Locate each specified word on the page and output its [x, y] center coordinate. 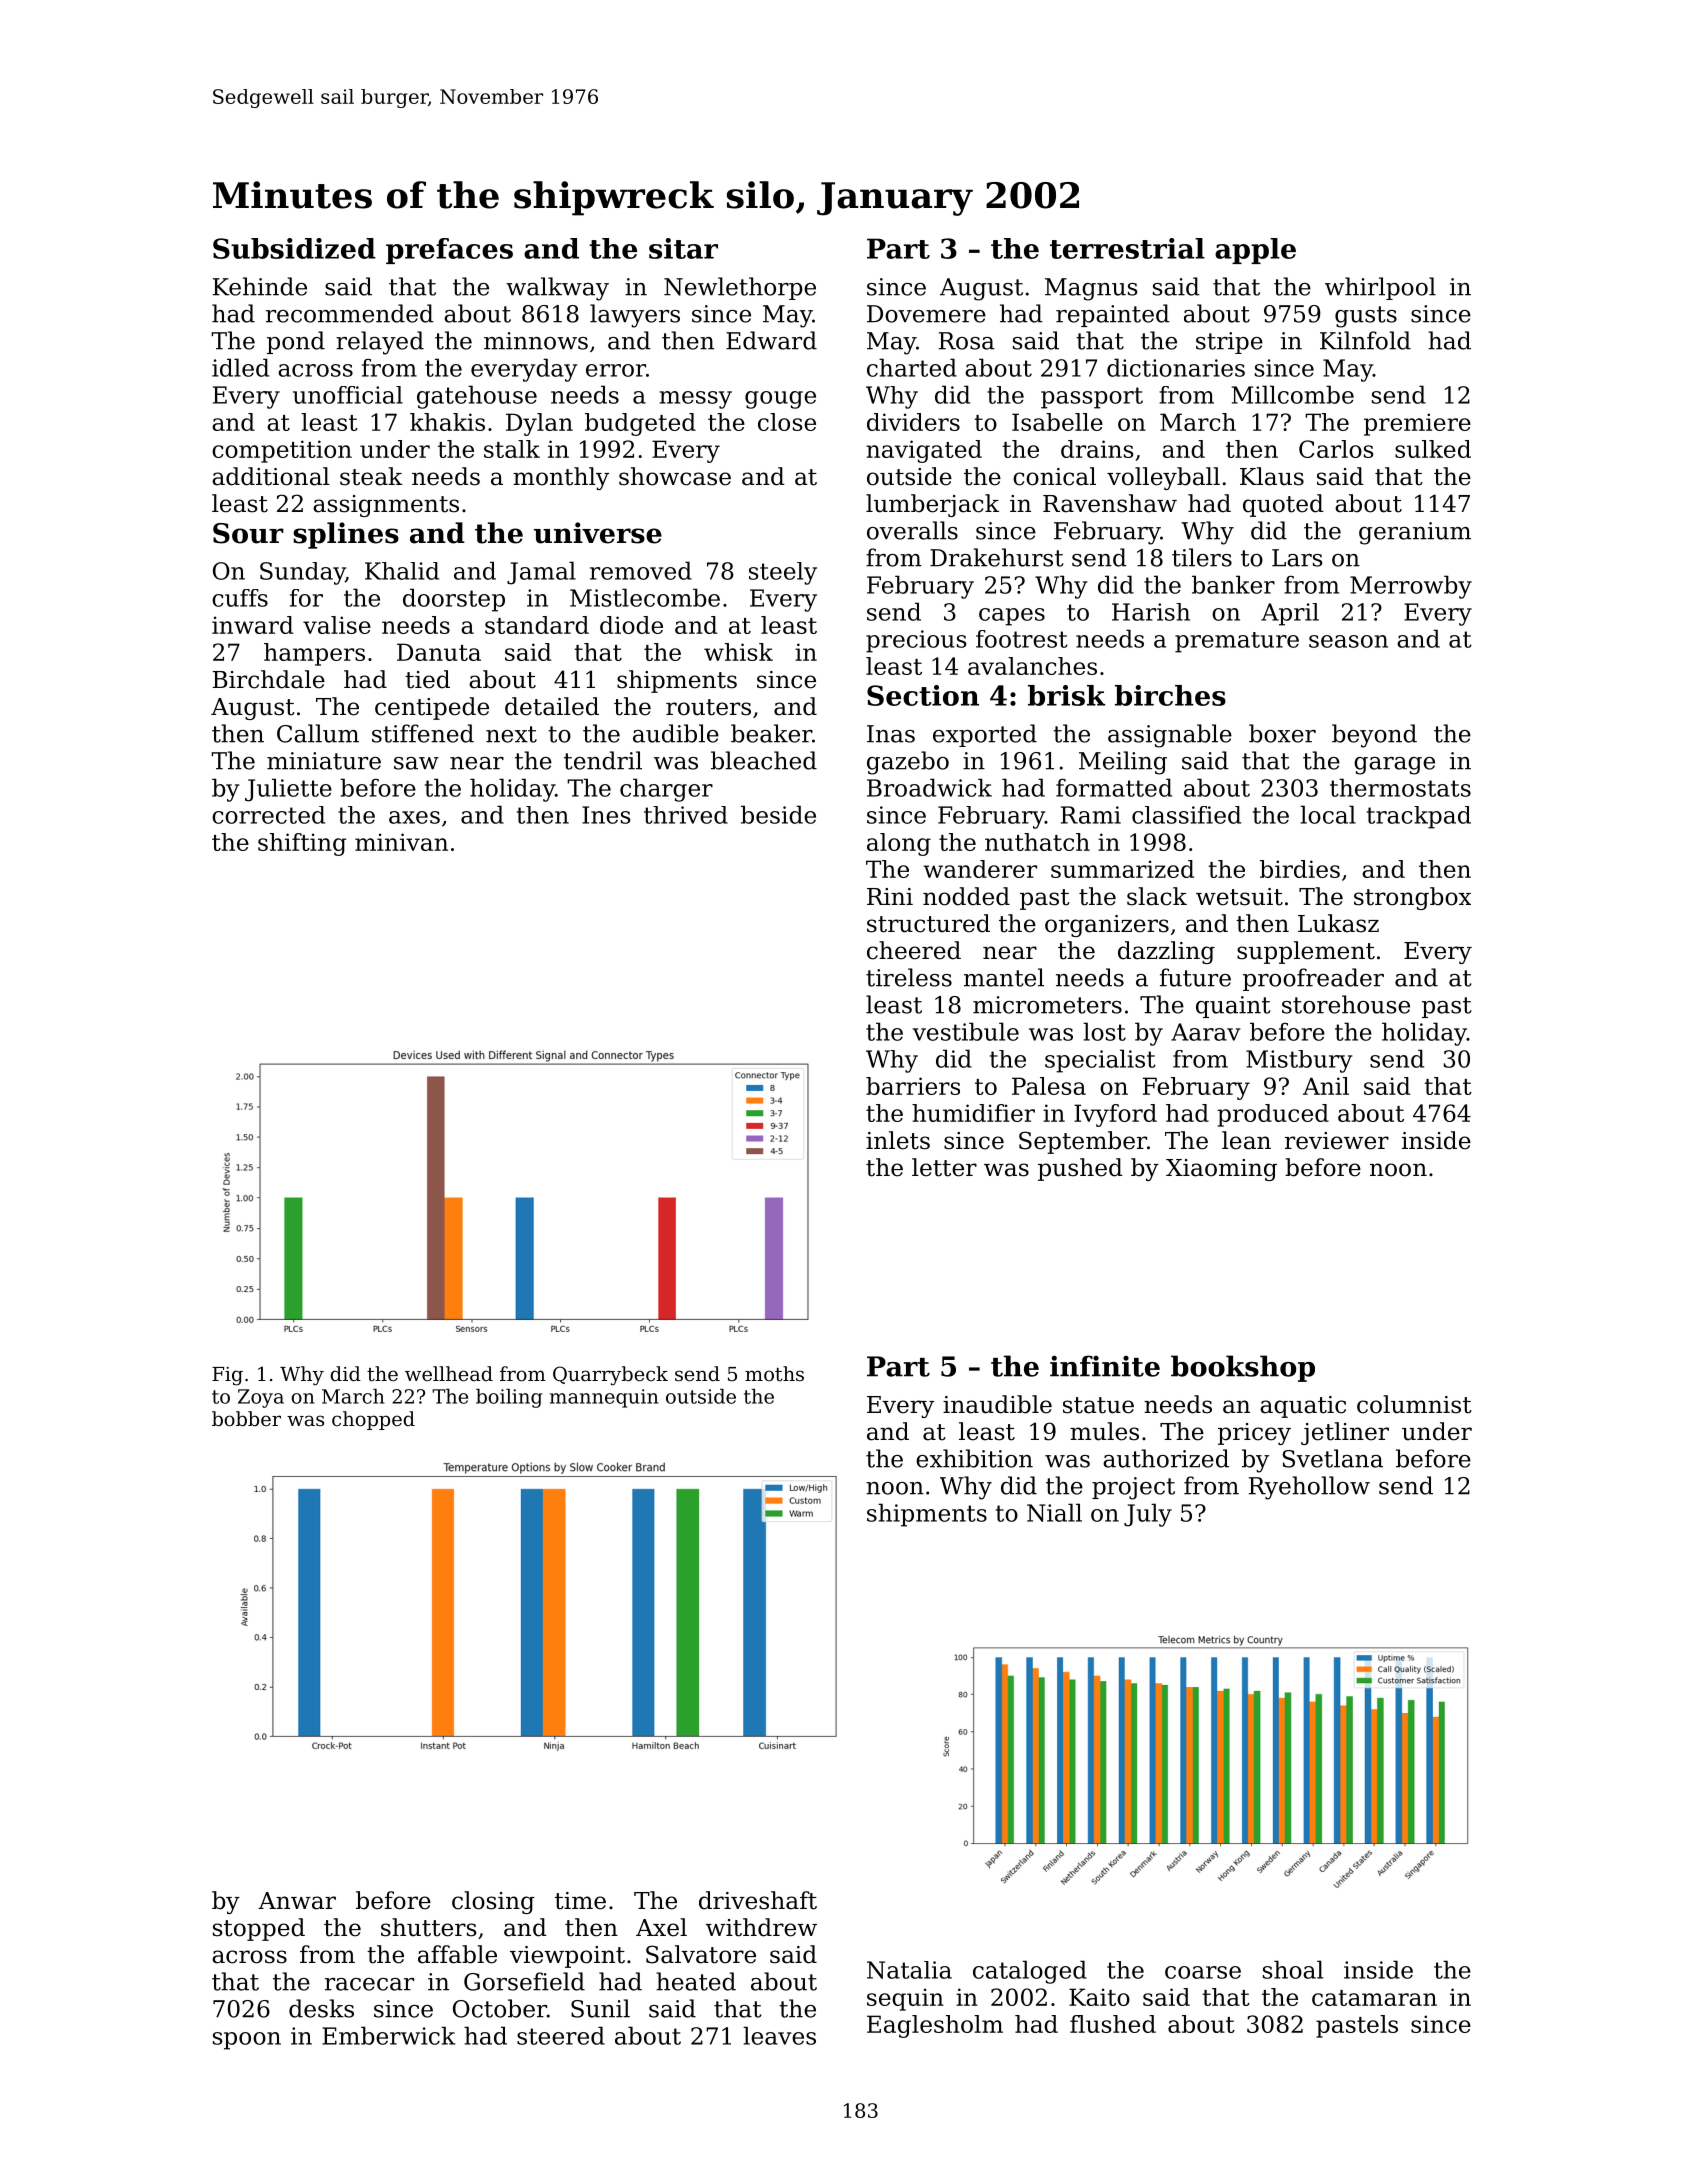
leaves [779, 2035]
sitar [683, 248]
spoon [247, 2041]
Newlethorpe [740, 288]
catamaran [1374, 1998]
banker [1233, 584]
